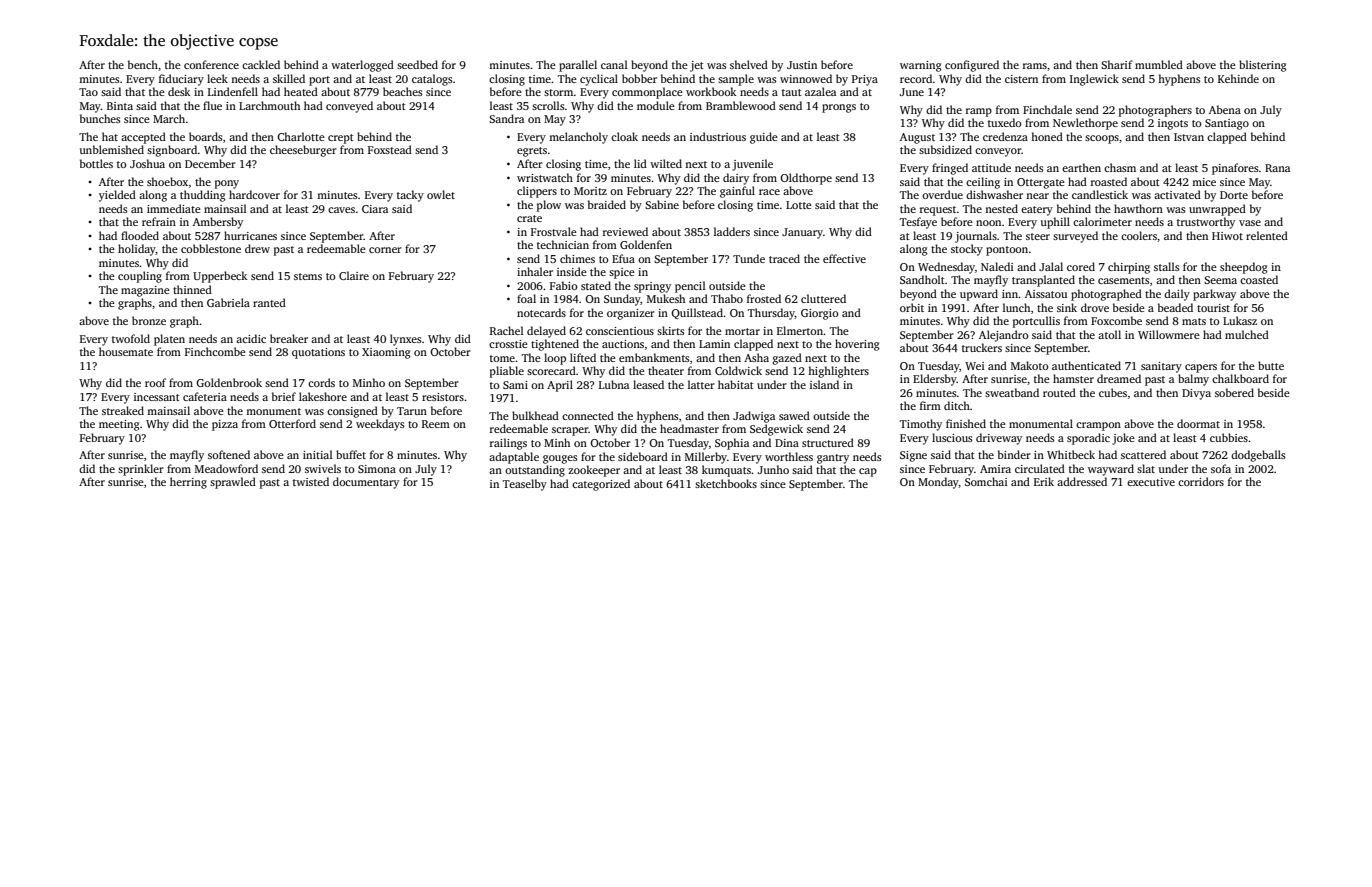 The height and width of the image is (887, 1372). What do you see at coordinates (857, 345) in the image?
I see `hovering` at bounding box center [857, 345].
